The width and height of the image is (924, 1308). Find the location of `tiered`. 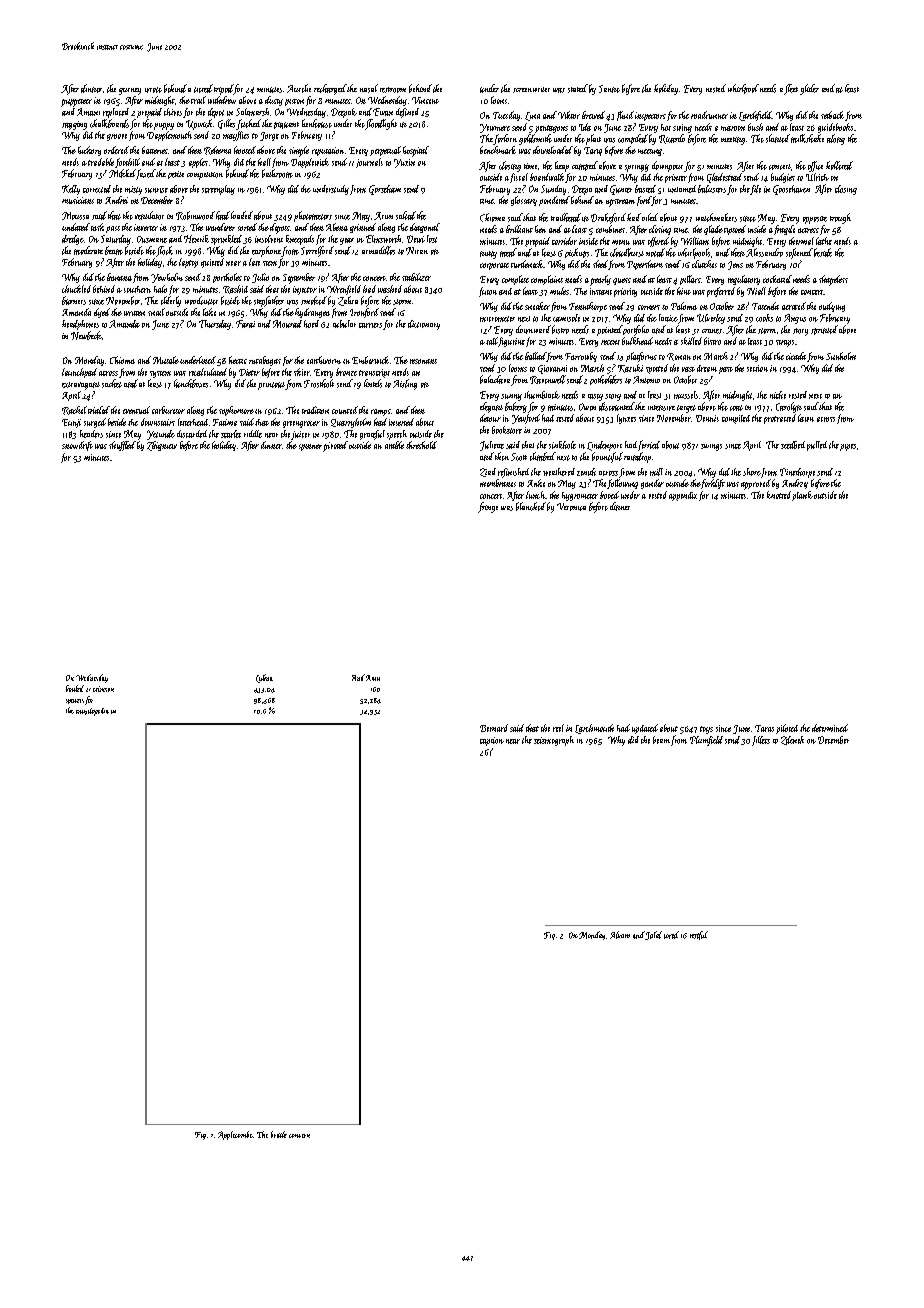

tiered is located at coordinates (203, 88).
